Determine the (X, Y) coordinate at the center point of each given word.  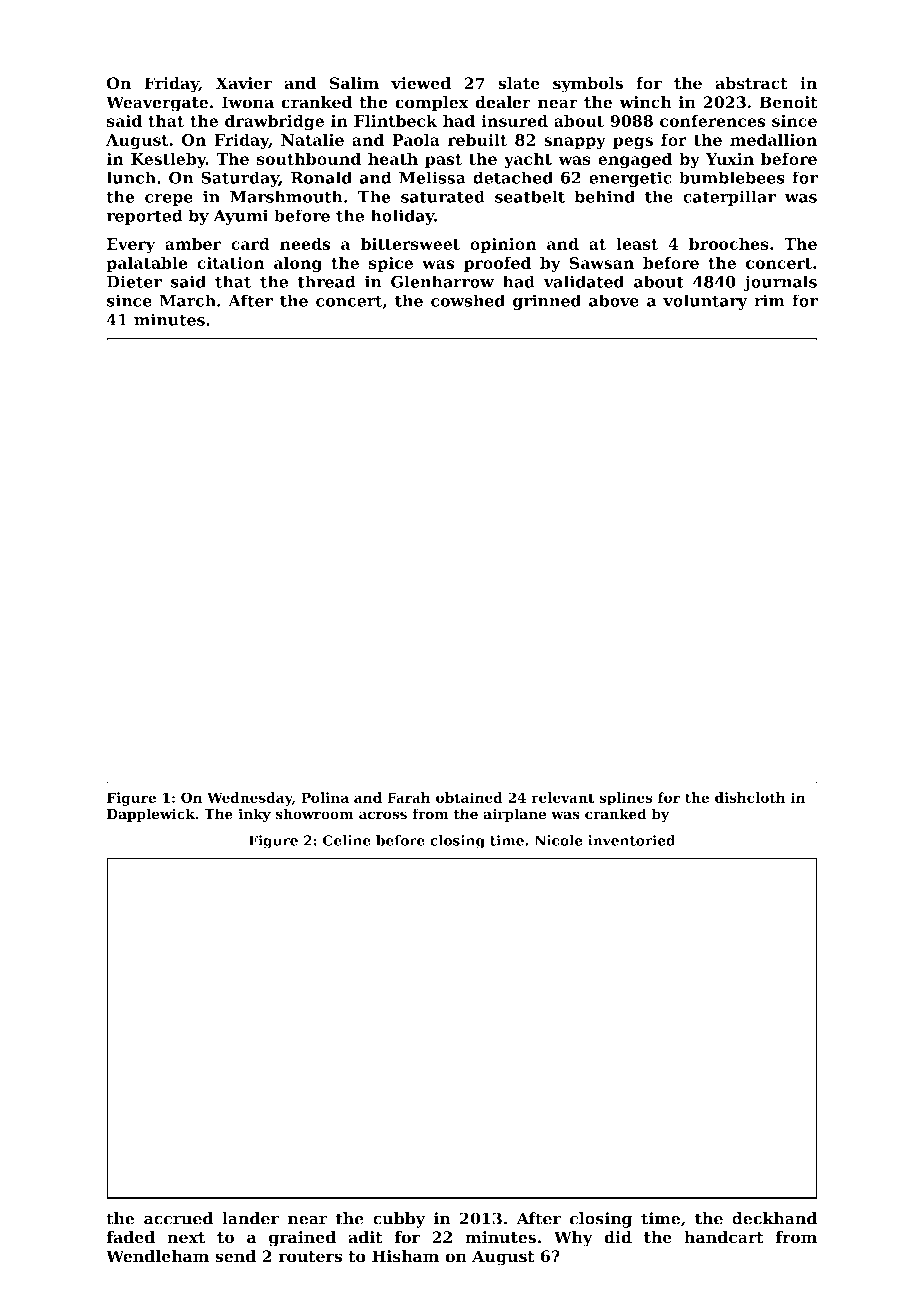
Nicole (558, 840)
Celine (347, 840)
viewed (421, 83)
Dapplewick (151, 815)
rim (769, 300)
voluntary (705, 302)
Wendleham (157, 1256)
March (188, 300)
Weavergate (157, 104)
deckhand (774, 1218)
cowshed (468, 300)
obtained (469, 797)
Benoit (788, 102)
